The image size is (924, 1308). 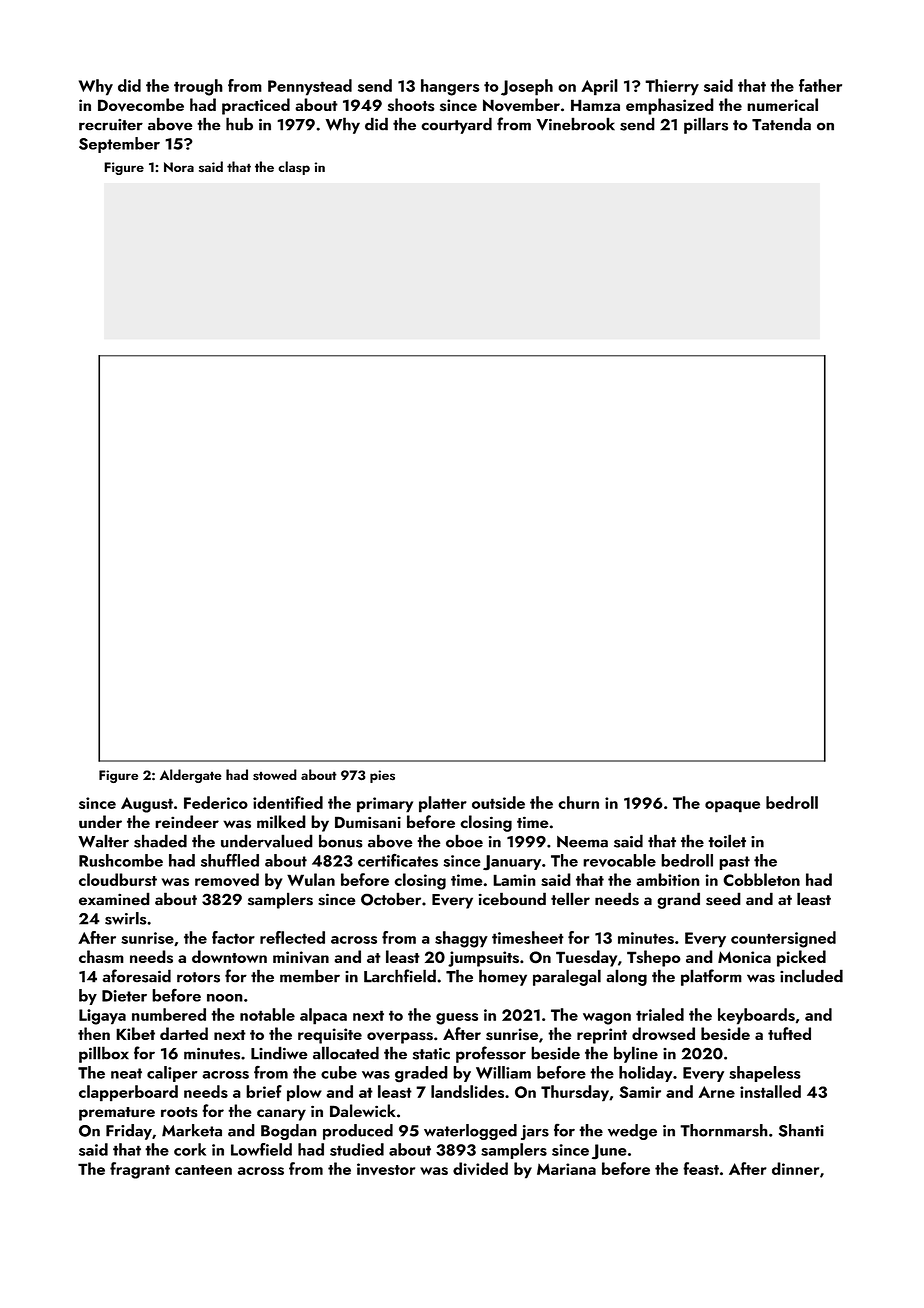 I want to click on Tatenda, so click(x=781, y=124).
